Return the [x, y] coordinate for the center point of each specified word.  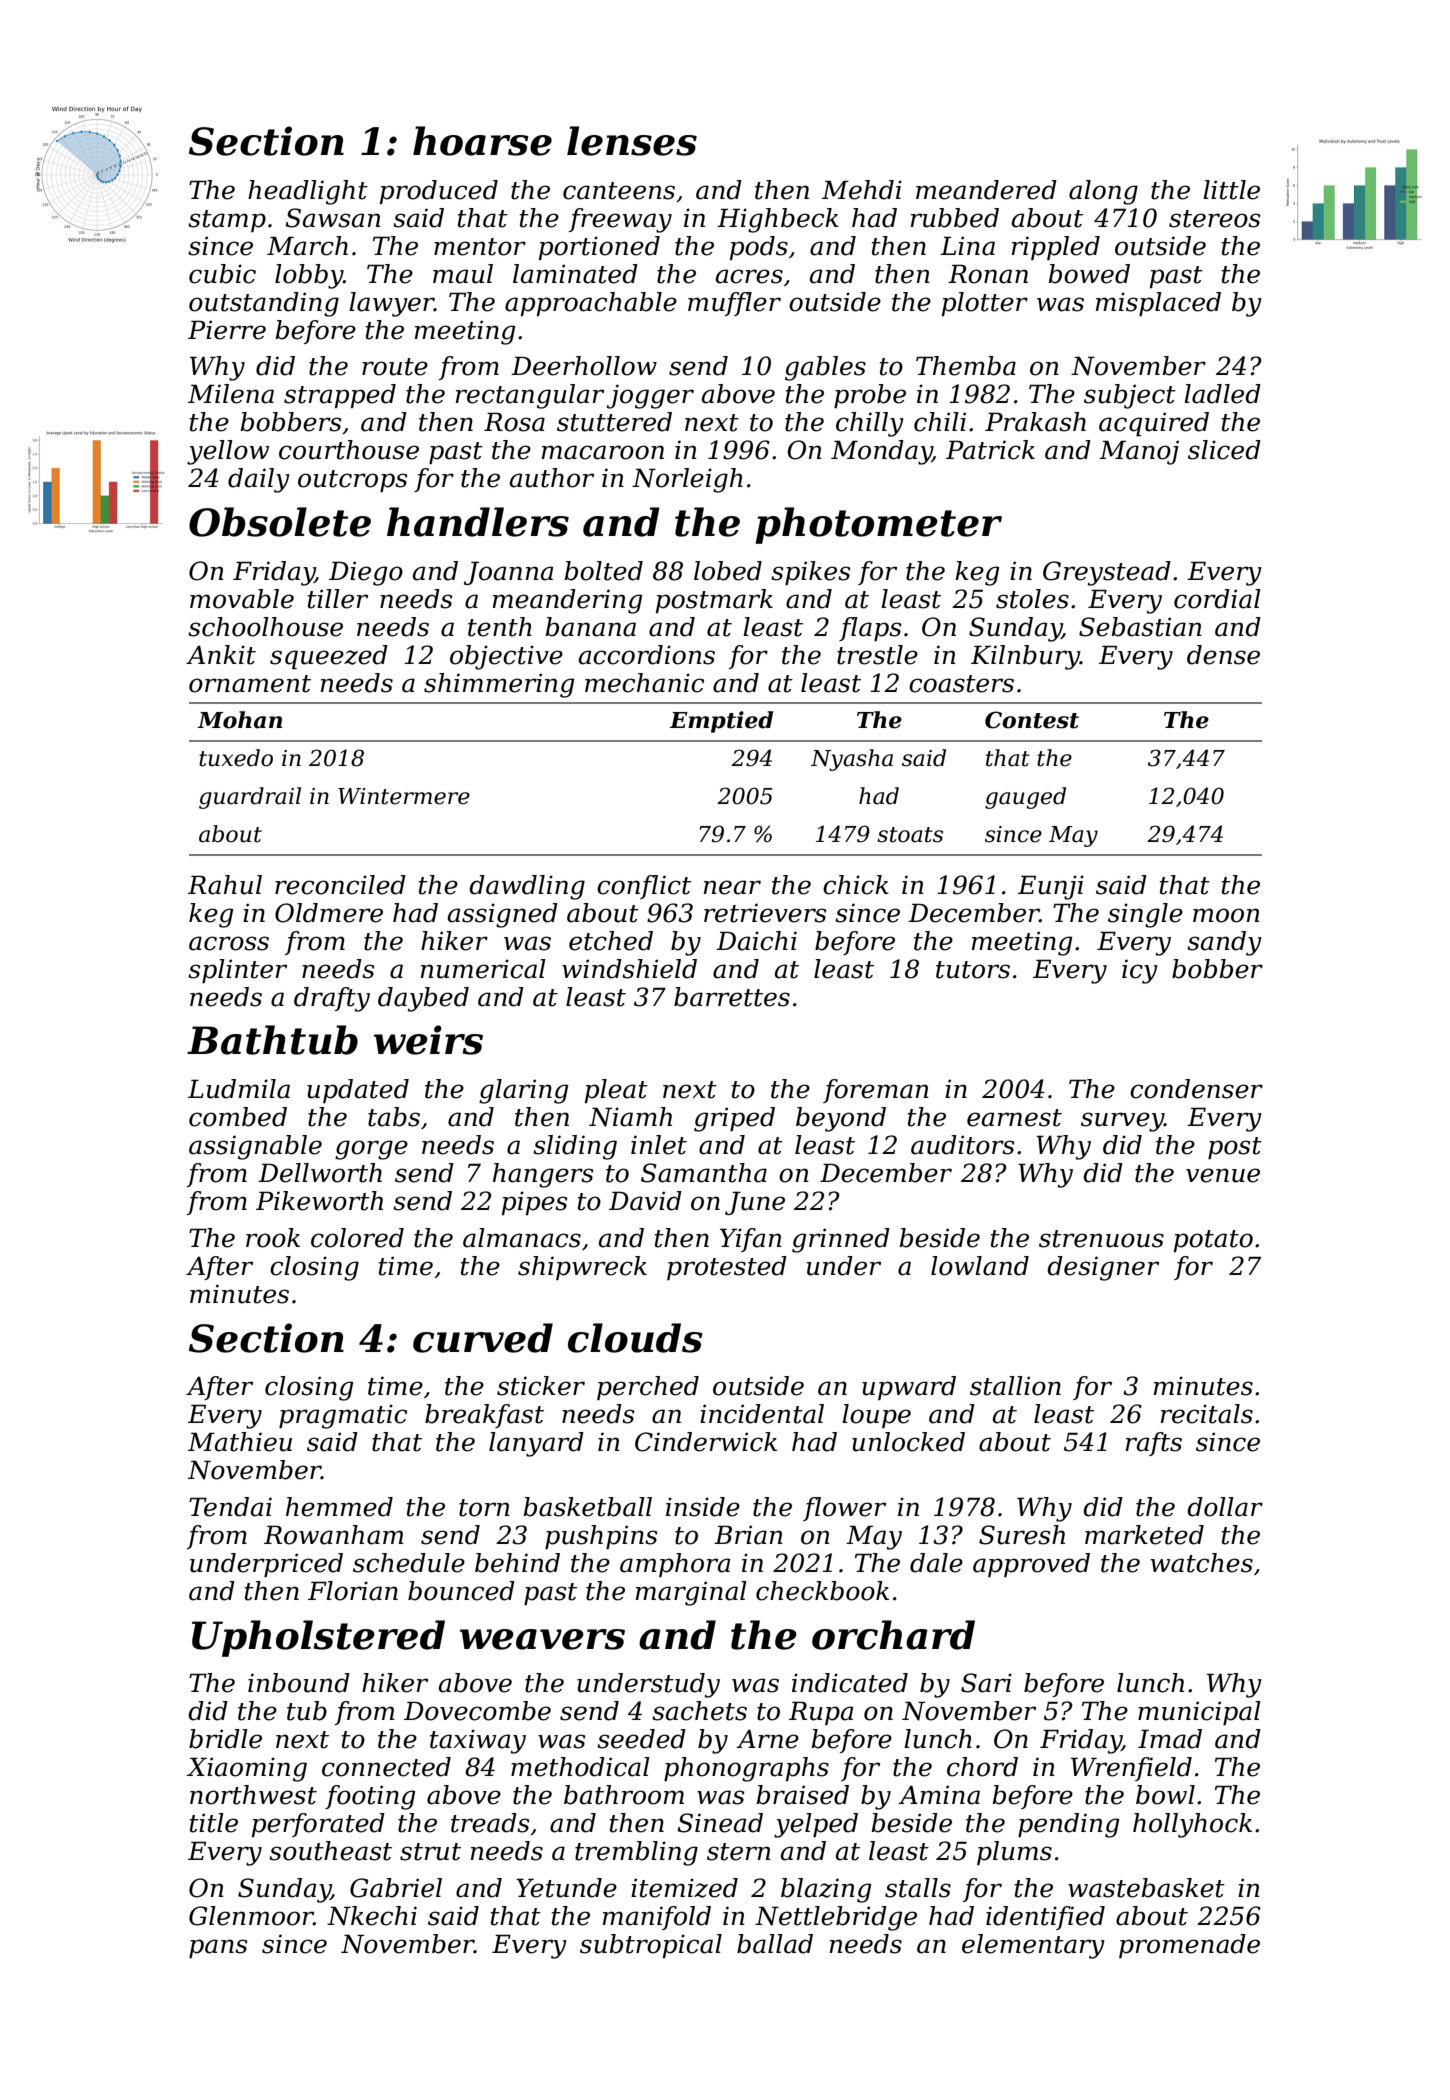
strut [430, 1852]
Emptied [721, 722]
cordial [1217, 599]
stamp [227, 221]
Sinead [720, 1823]
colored [357, 1238]
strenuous [1101, 1239]
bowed [1089, 274]
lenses [632, 141]
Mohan [239, 720]
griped [734, 1119]
